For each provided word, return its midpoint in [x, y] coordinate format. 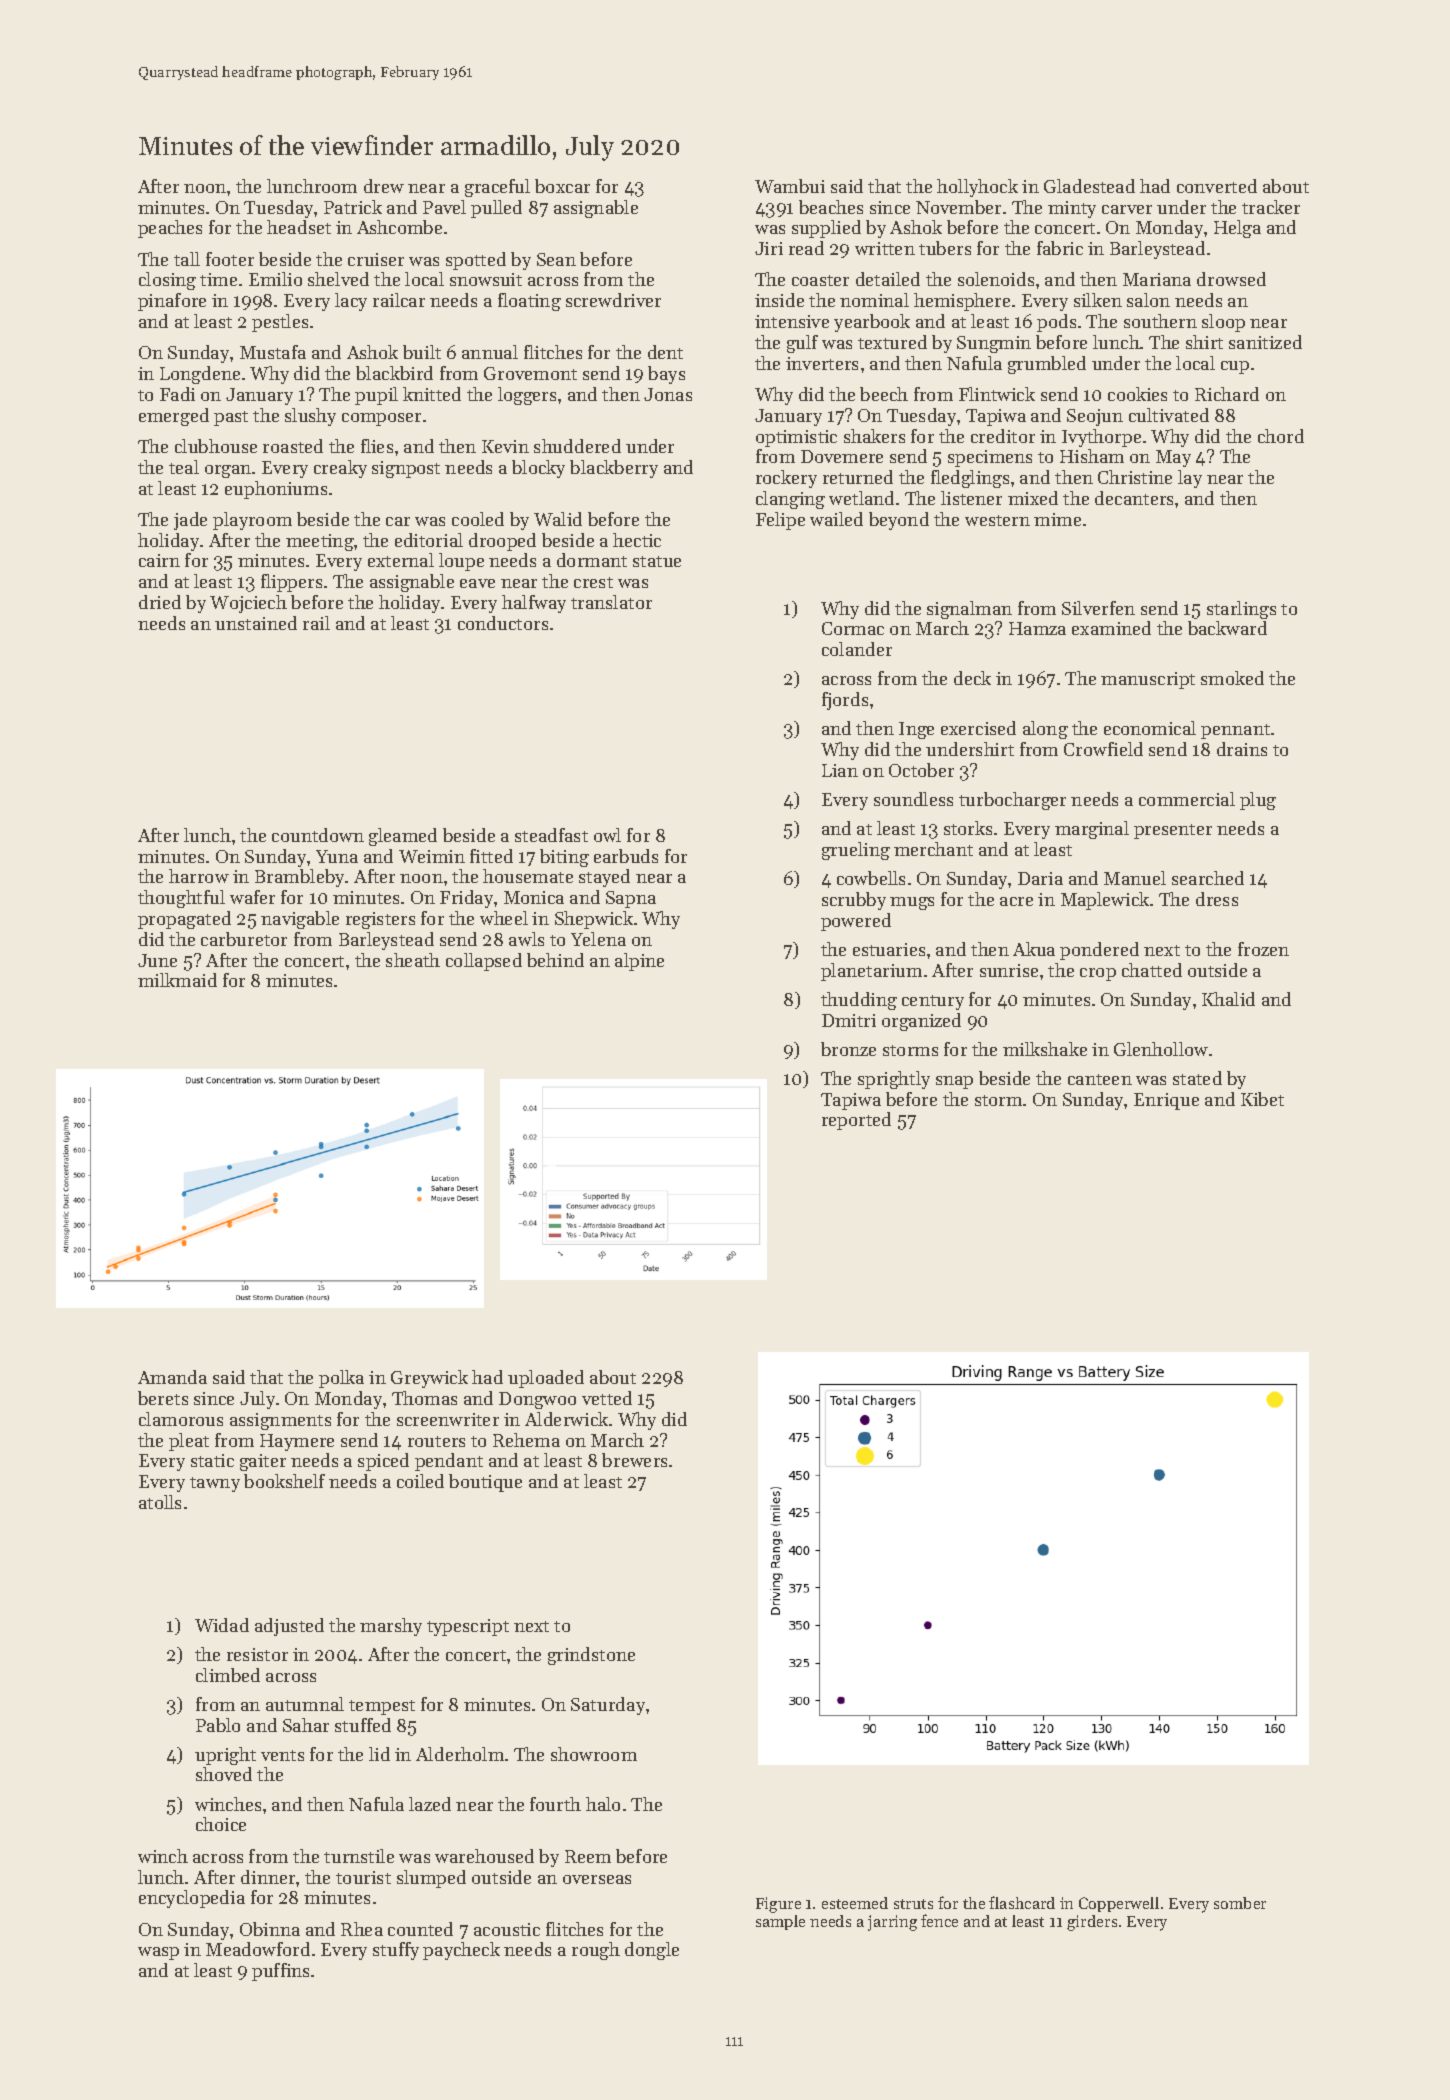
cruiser [376, 259]
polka [341, 1379]
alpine [639, 962]
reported [856, 1121]
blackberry [614, 469]
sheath [413, 960]
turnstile [359, 1856]
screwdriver [613, 300]
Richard [1227, 394]
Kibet [1262, 1099]
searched [1208, 878]
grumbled [1047, 365]
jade [190, 521]
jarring [892, 1923]
